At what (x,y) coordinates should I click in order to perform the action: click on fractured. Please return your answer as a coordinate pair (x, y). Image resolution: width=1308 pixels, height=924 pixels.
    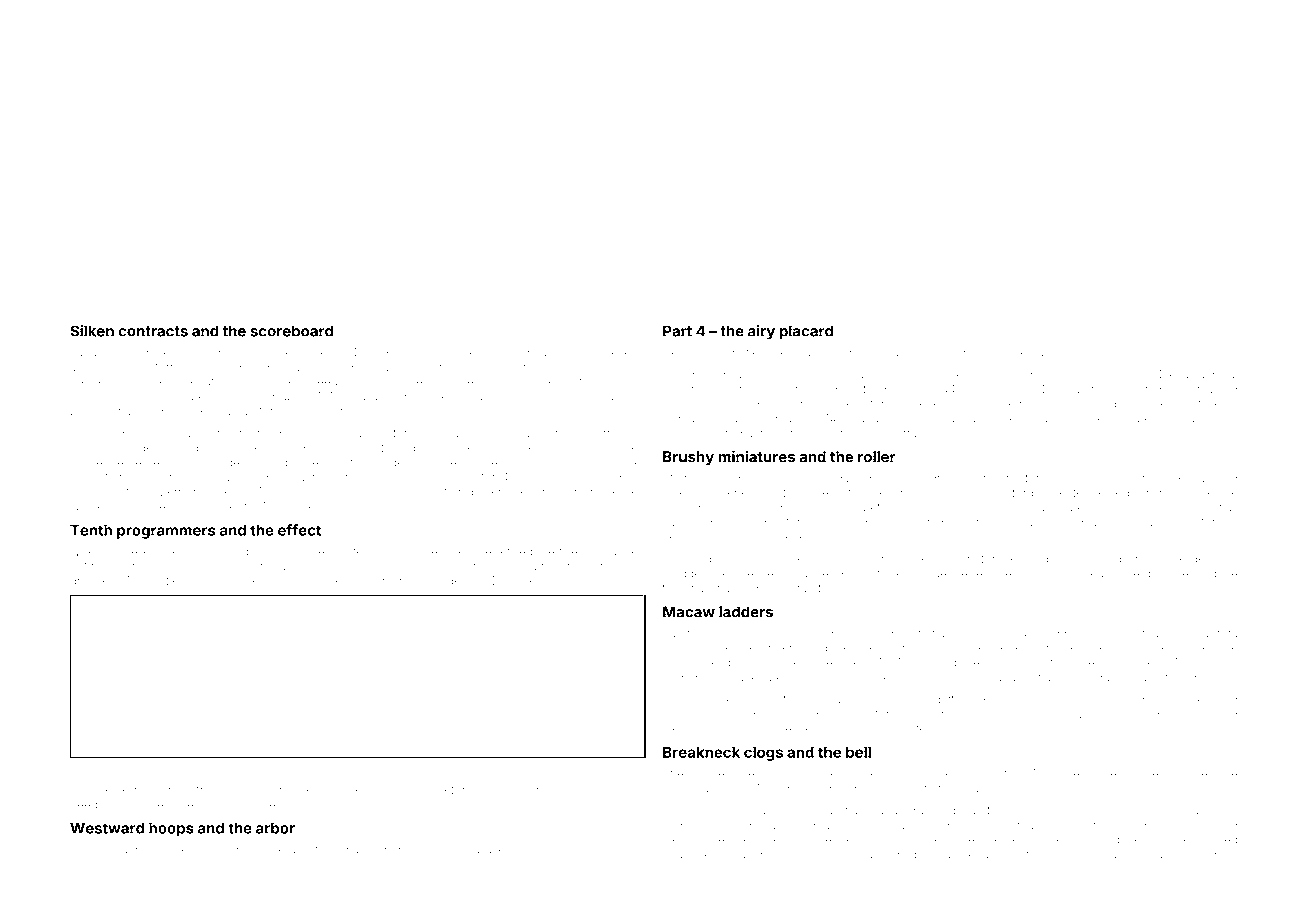
    Looking at the image, I should click on (861, 433).
